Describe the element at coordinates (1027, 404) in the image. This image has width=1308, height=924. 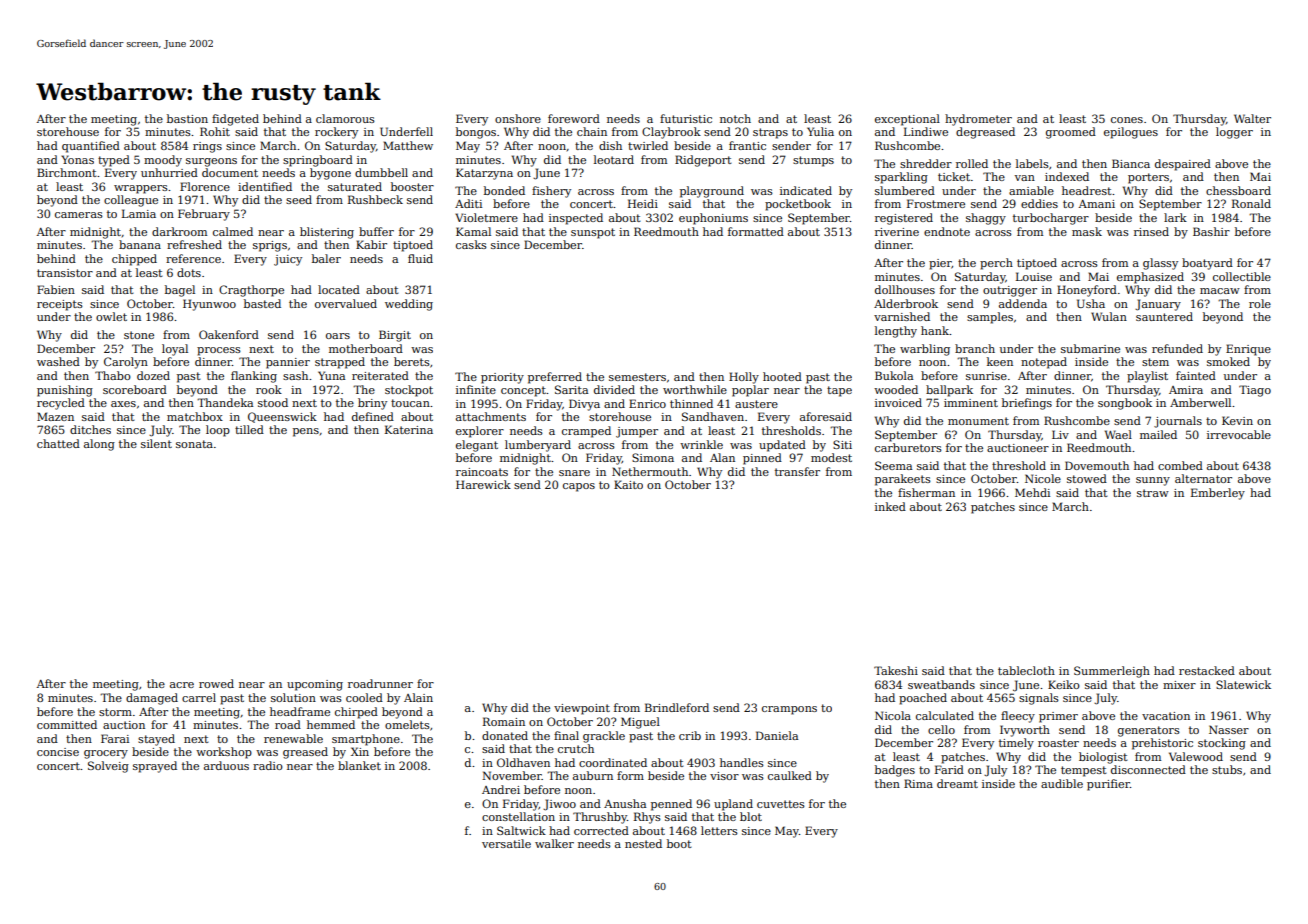
I see `briefings` at that location.
